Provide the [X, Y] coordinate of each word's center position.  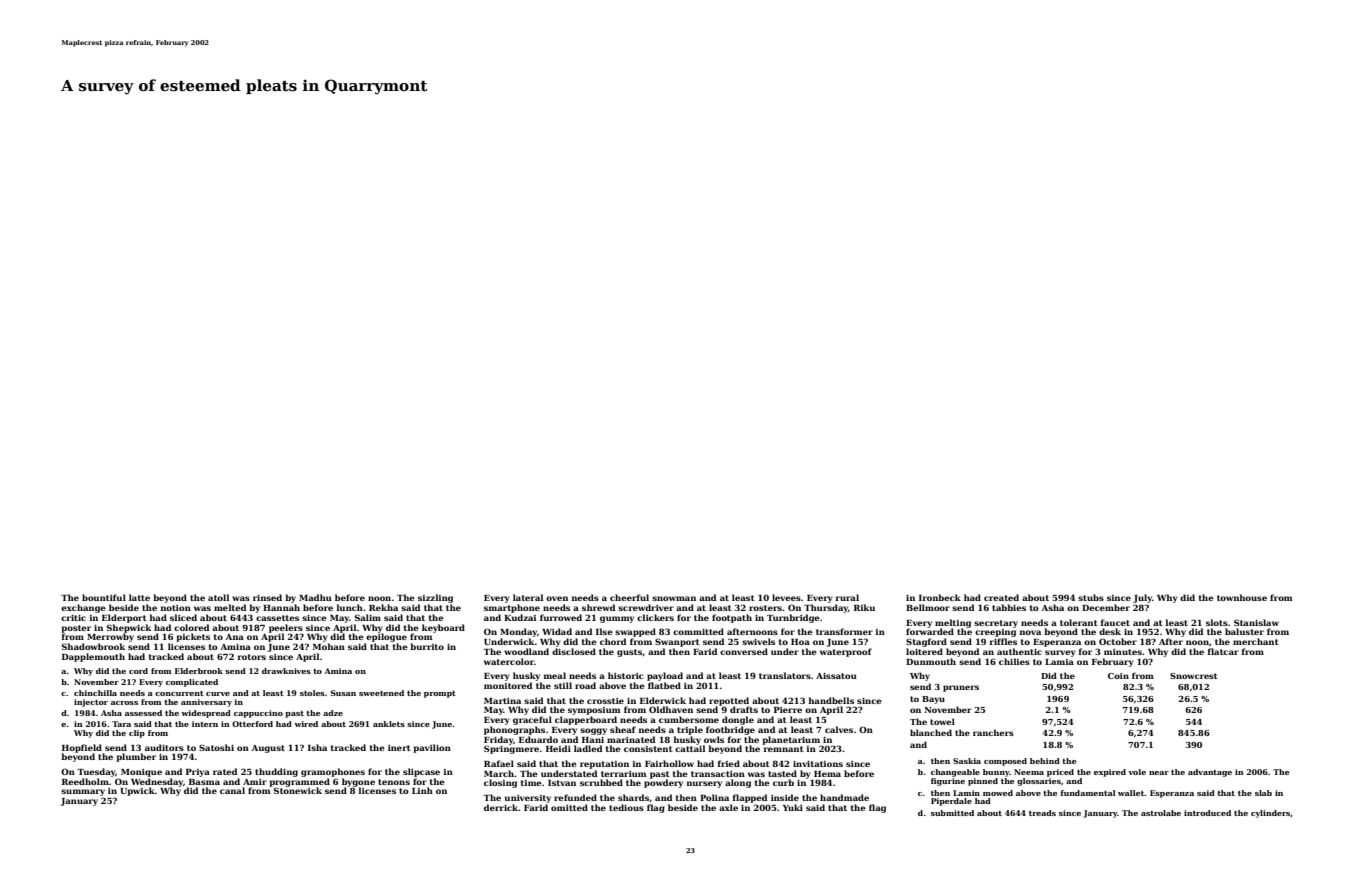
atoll [218, 597]
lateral [528, 597]
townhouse [1242, 597]
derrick [501, 807]
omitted [569, 807]
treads [1042, 813]
